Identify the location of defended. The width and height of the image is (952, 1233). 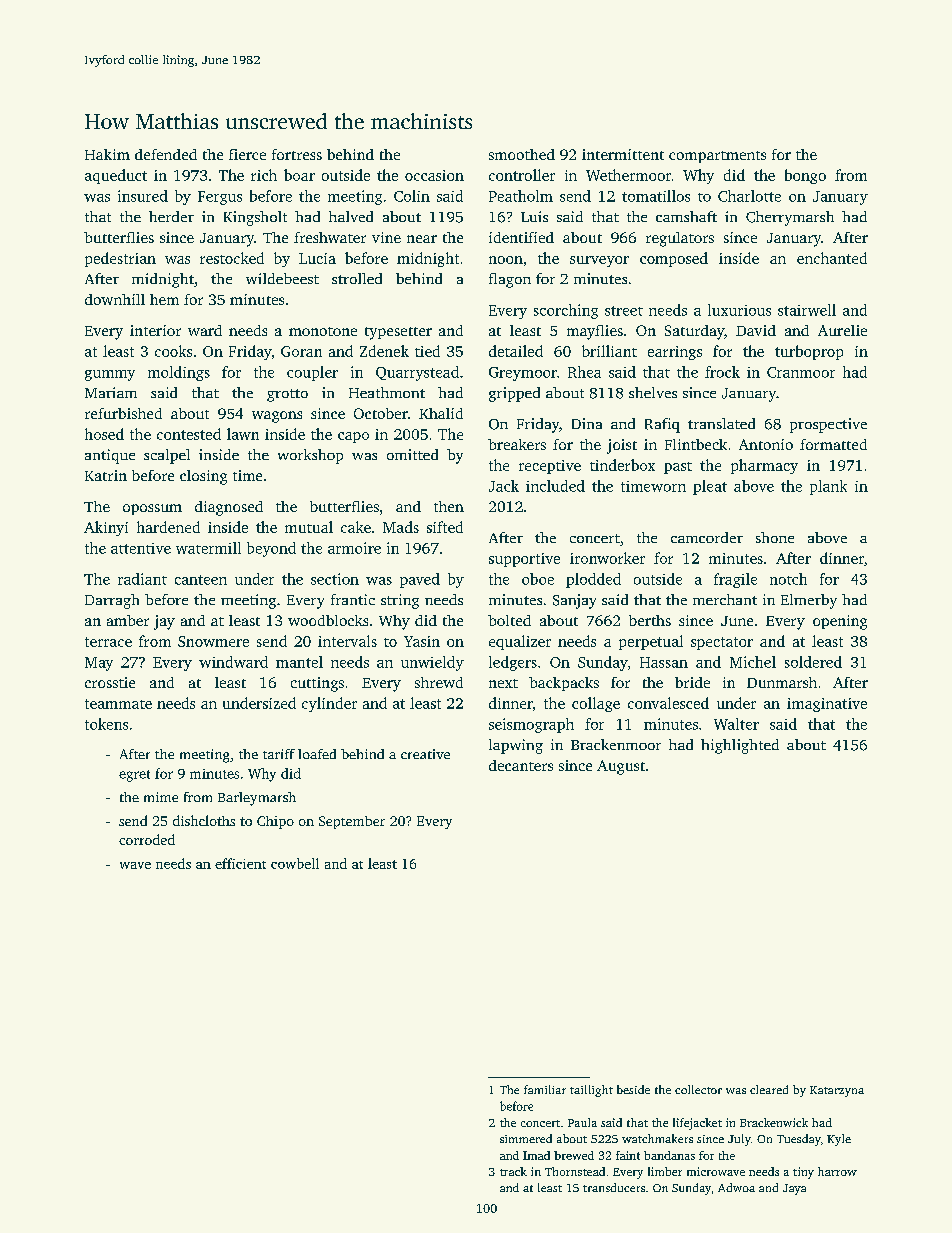
(166, 154).
